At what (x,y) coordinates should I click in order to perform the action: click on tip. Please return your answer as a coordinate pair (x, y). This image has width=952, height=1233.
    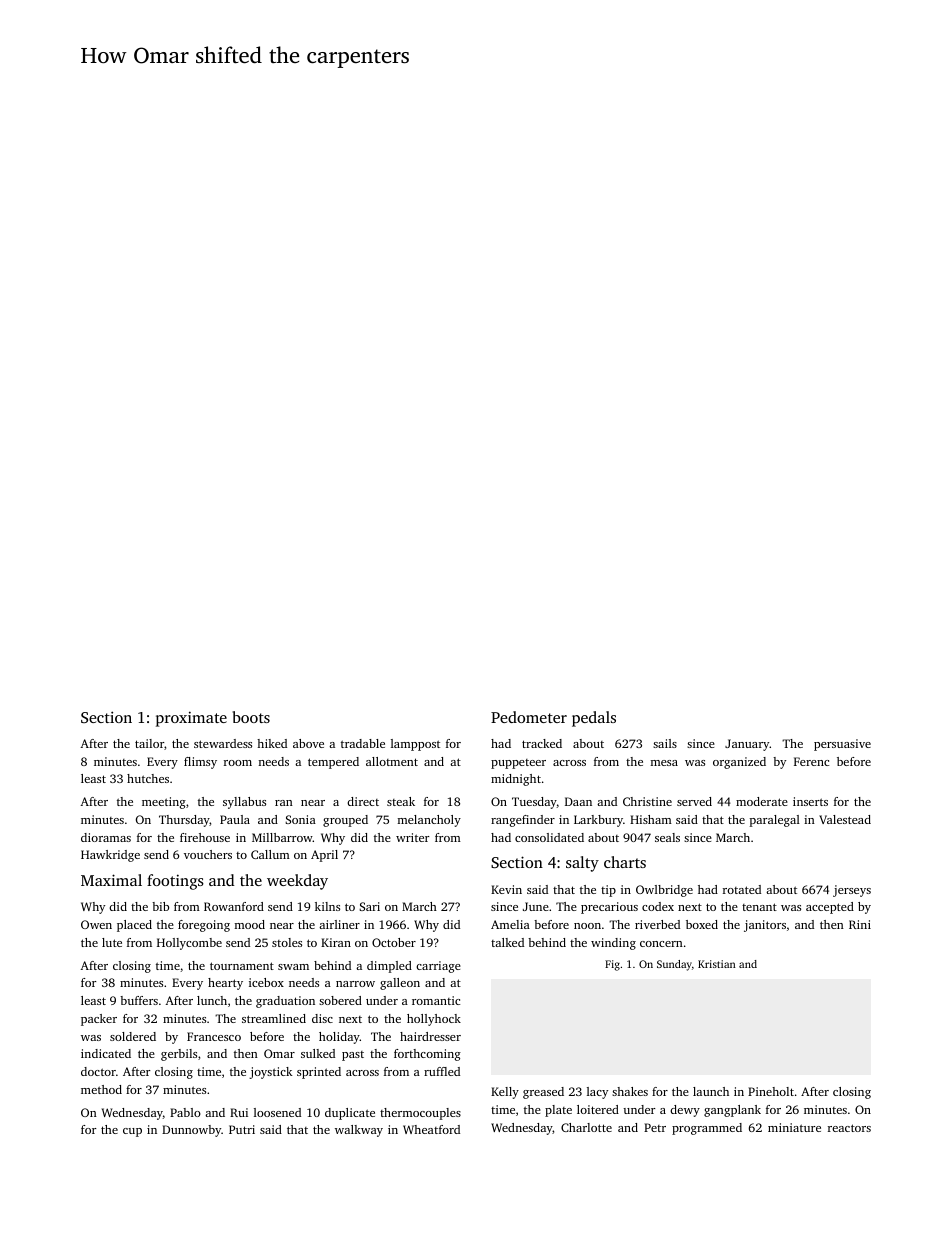
    Looking at the image, I should click on (608, 891).
